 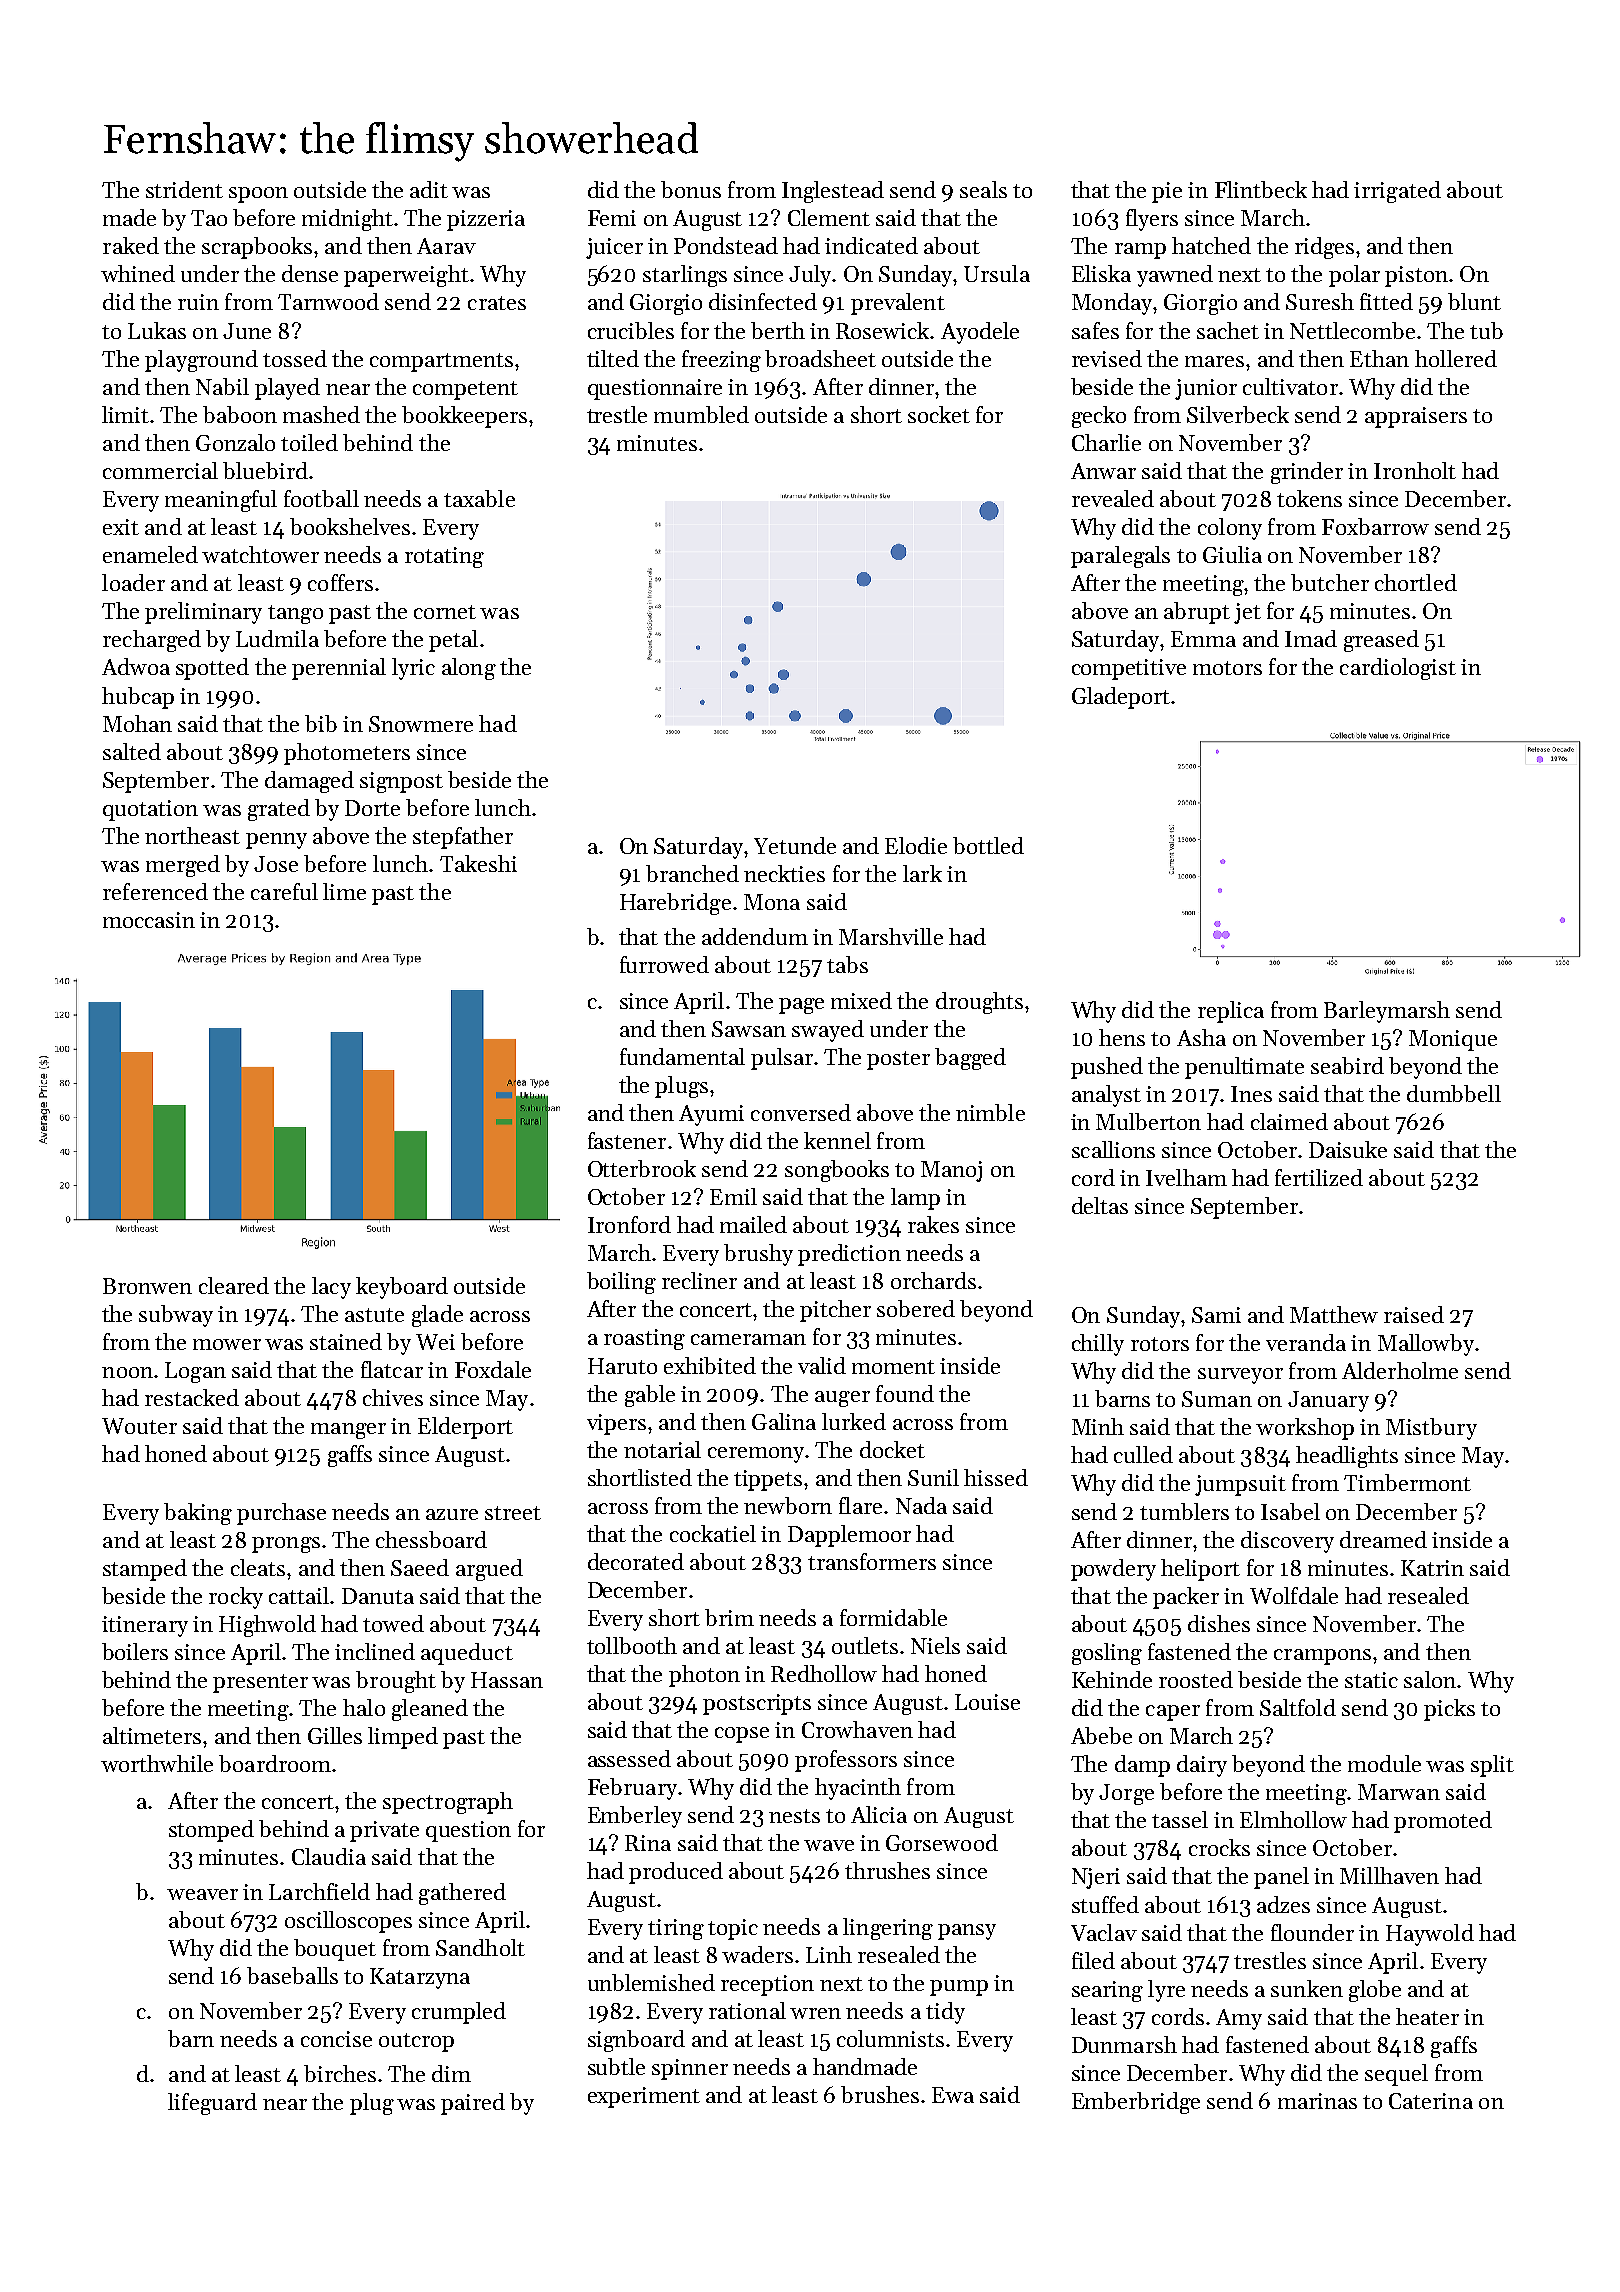 What do you see at coordinates (1453, 1040) in the document?
I see `Monique` at bounding box center [1453, 1040].
